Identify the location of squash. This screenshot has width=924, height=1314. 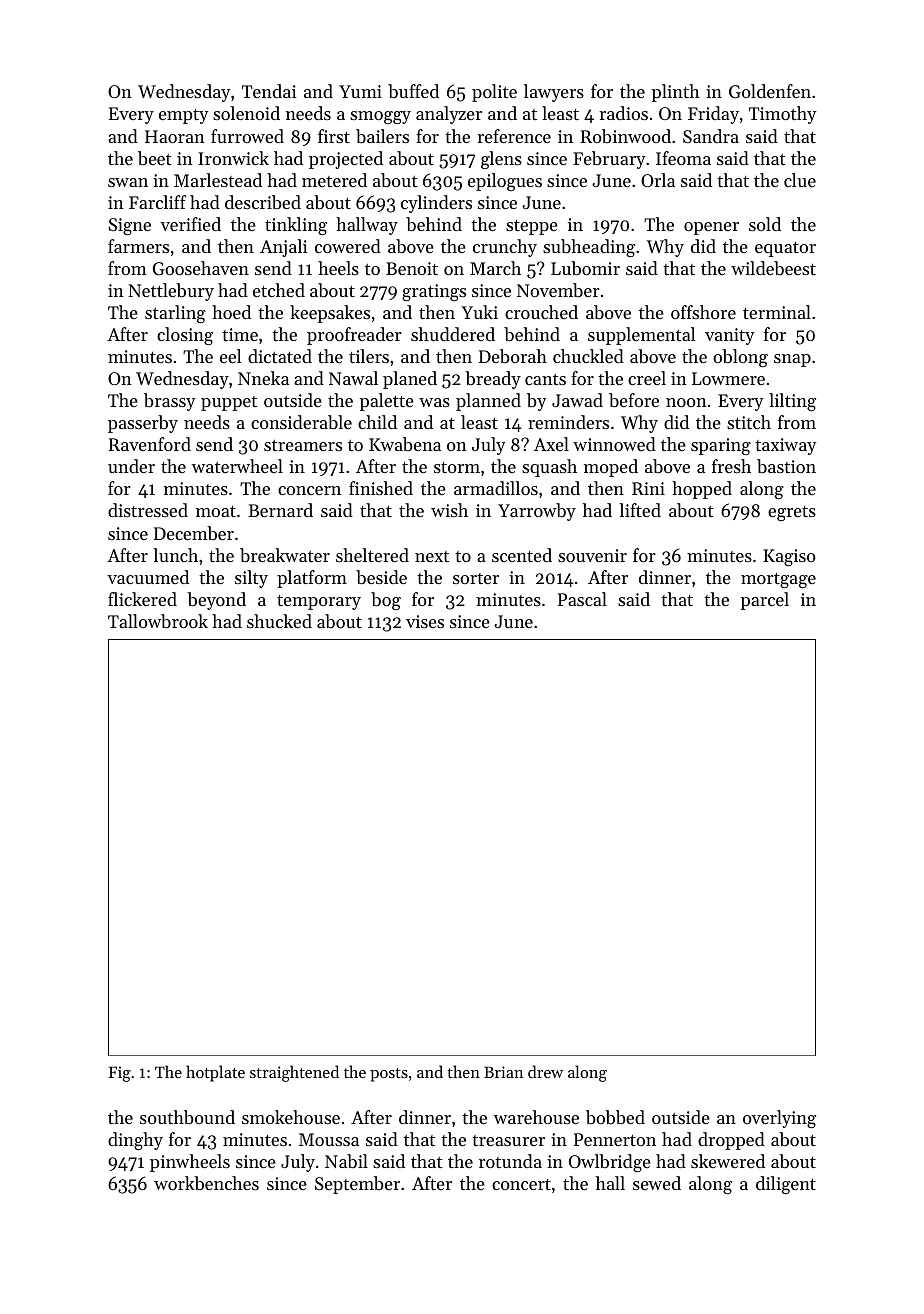
(549, 468).
